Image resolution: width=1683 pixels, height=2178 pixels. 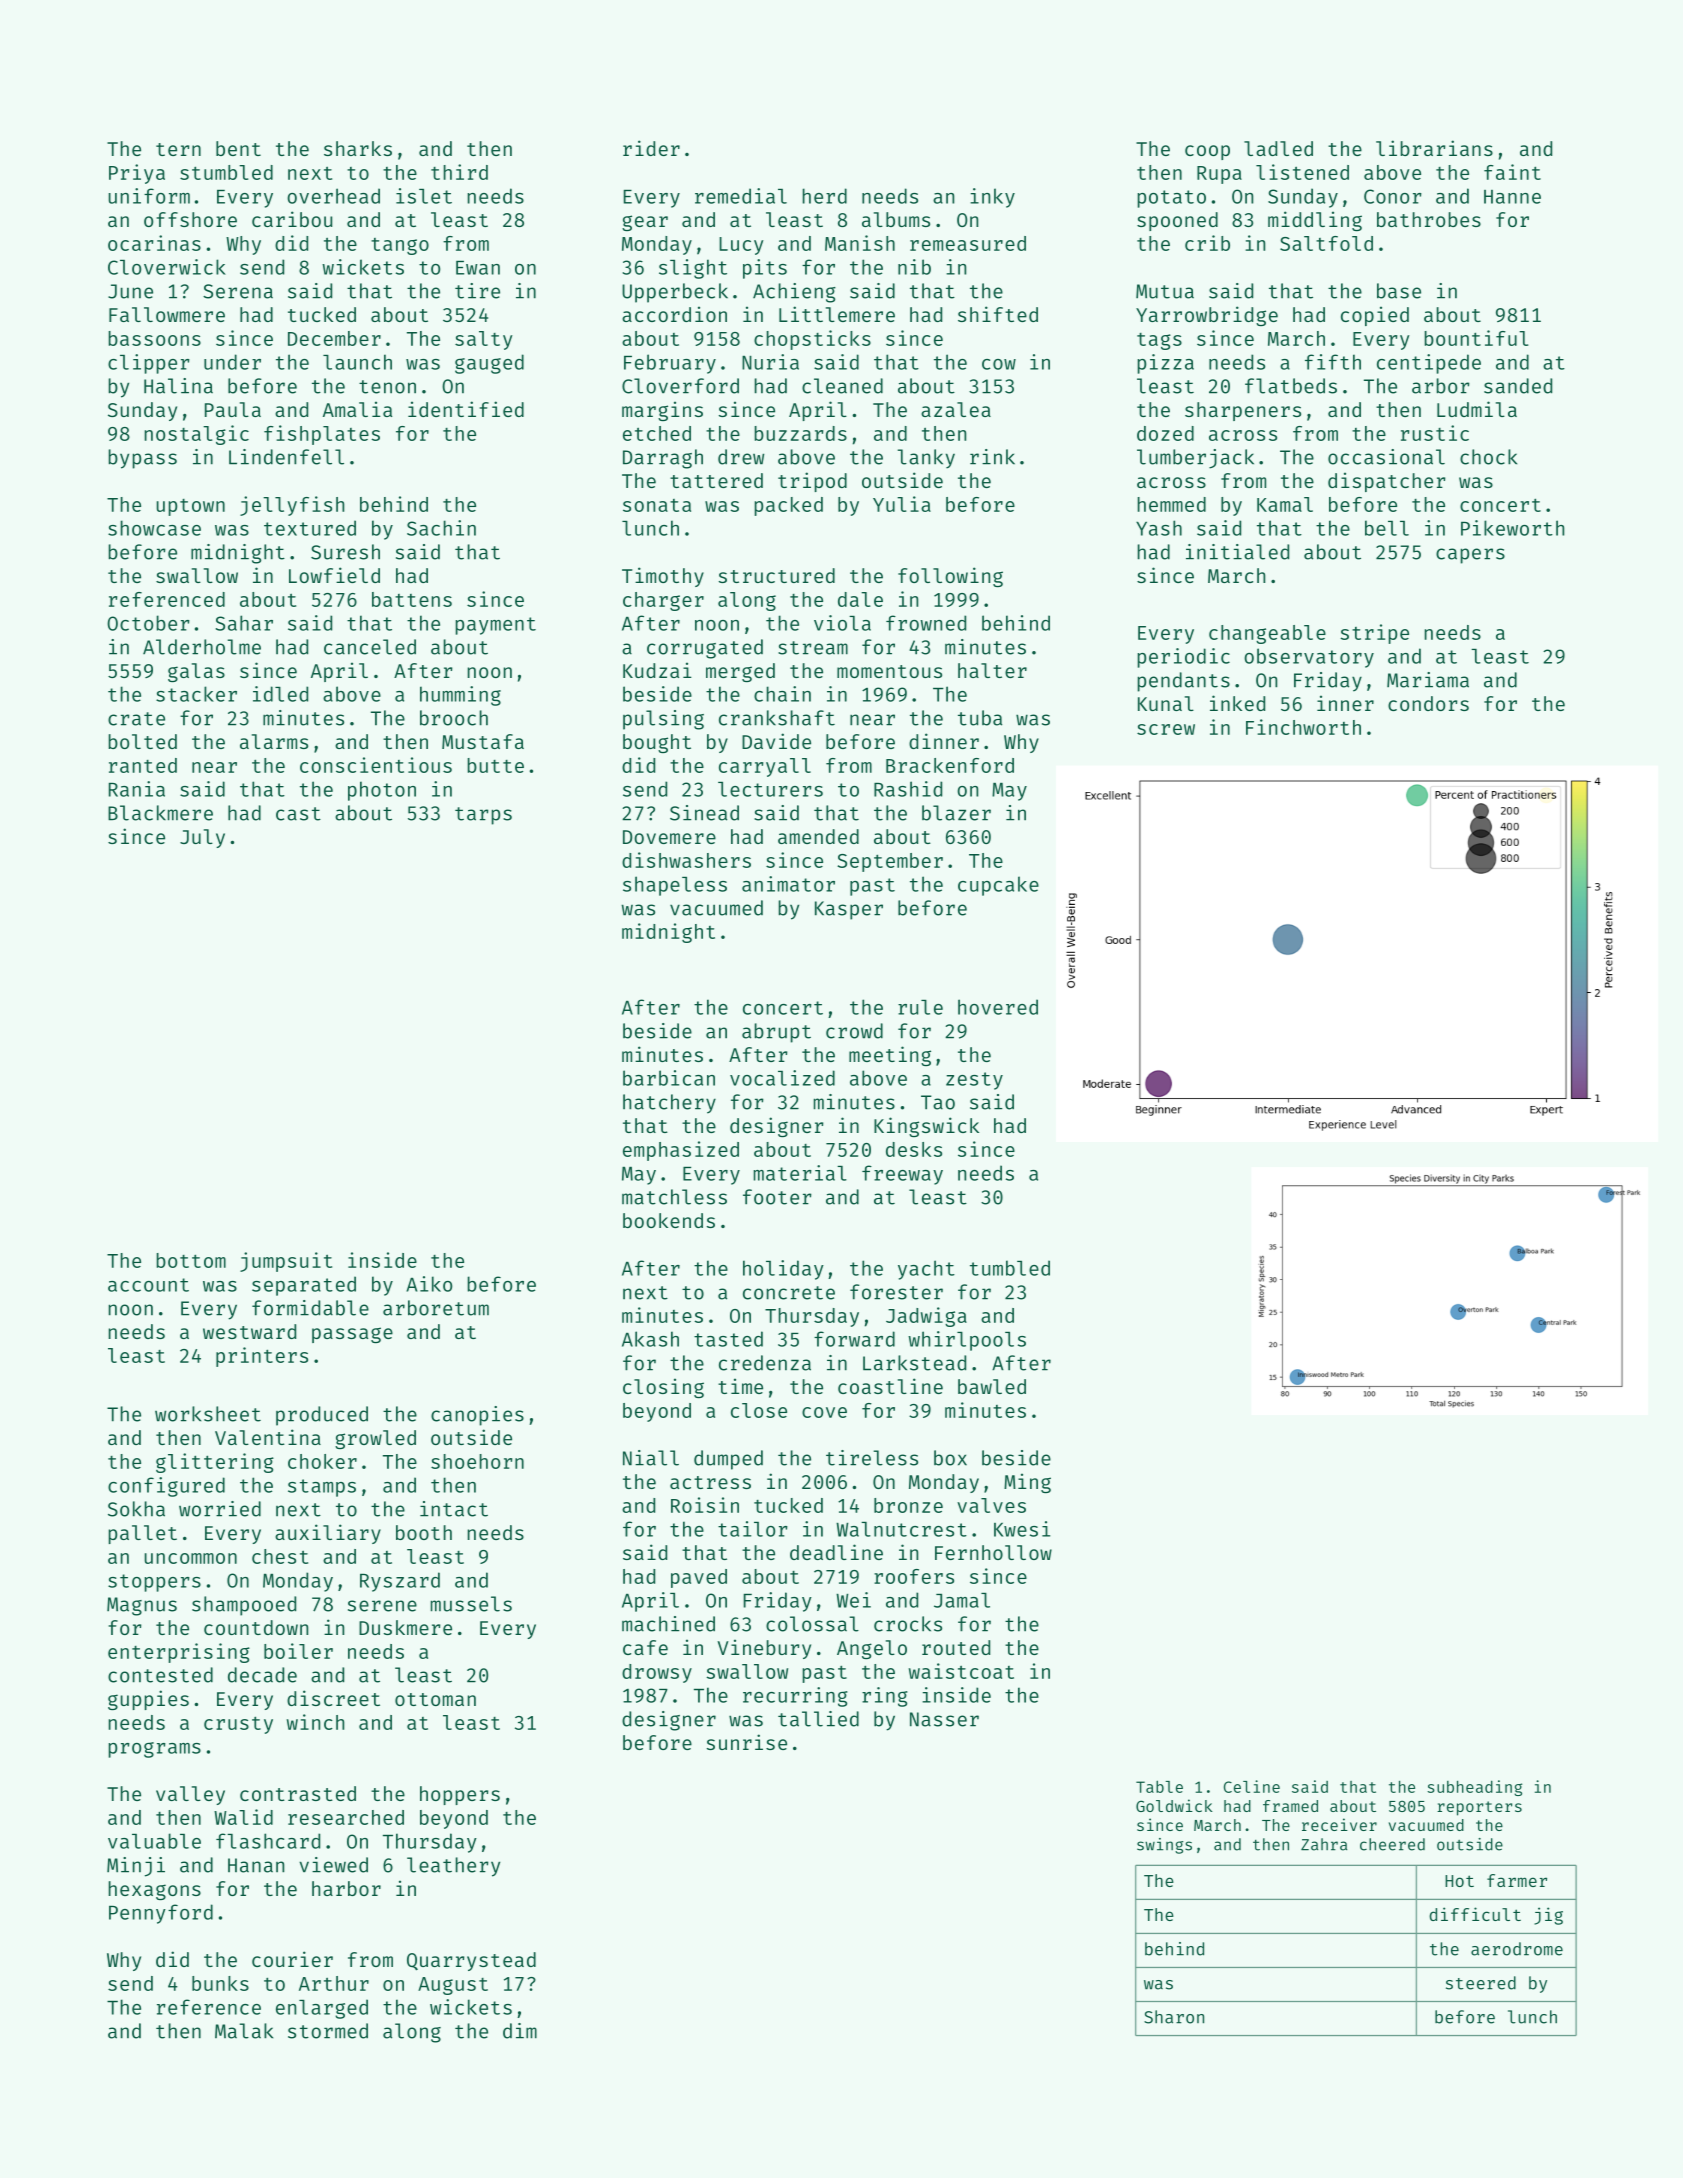 I want to click on subheading, so click(x=1474, y=1788).
